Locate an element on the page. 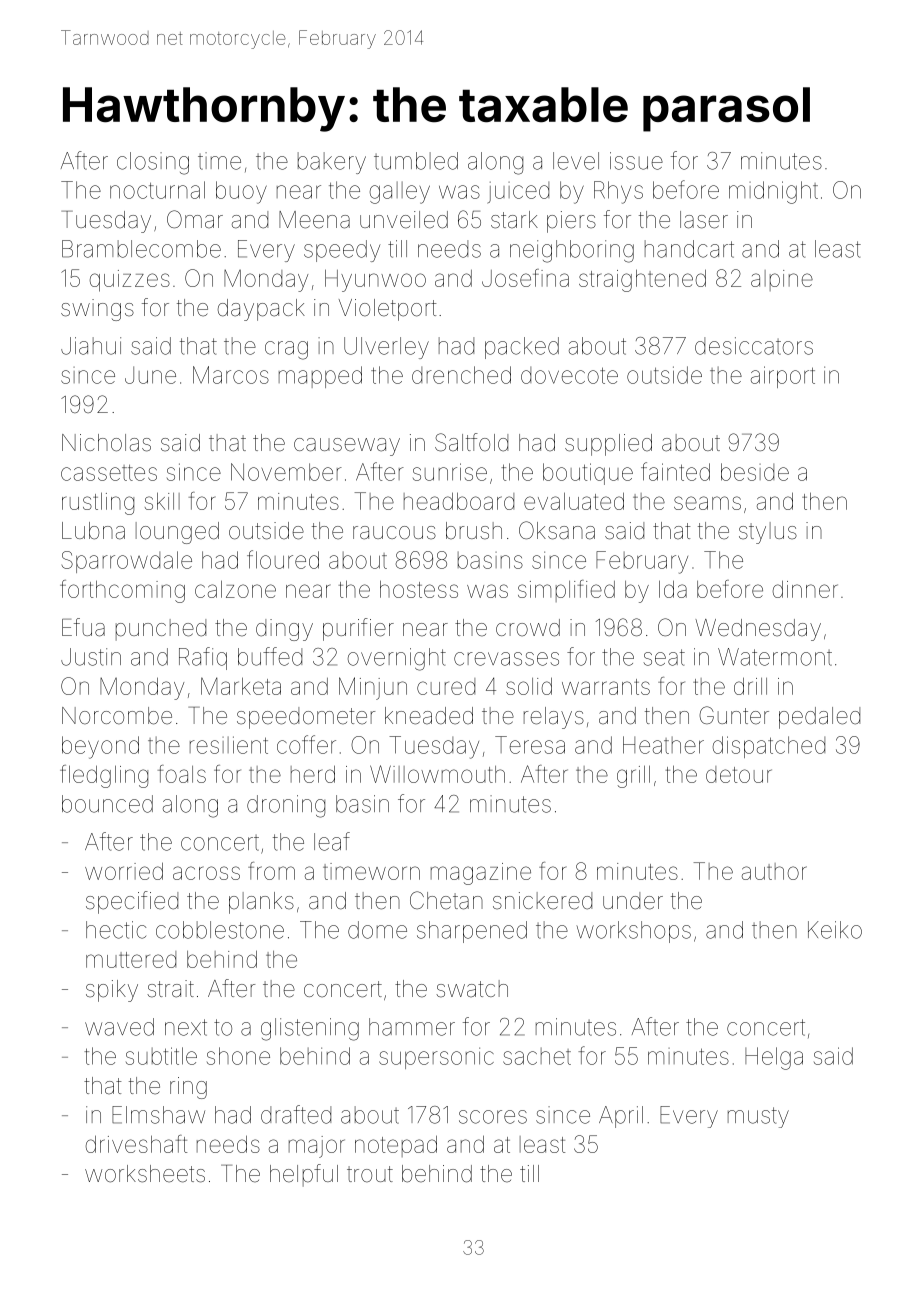 The image size is (924, 1311). seat is located at coordinates (664, 657).
